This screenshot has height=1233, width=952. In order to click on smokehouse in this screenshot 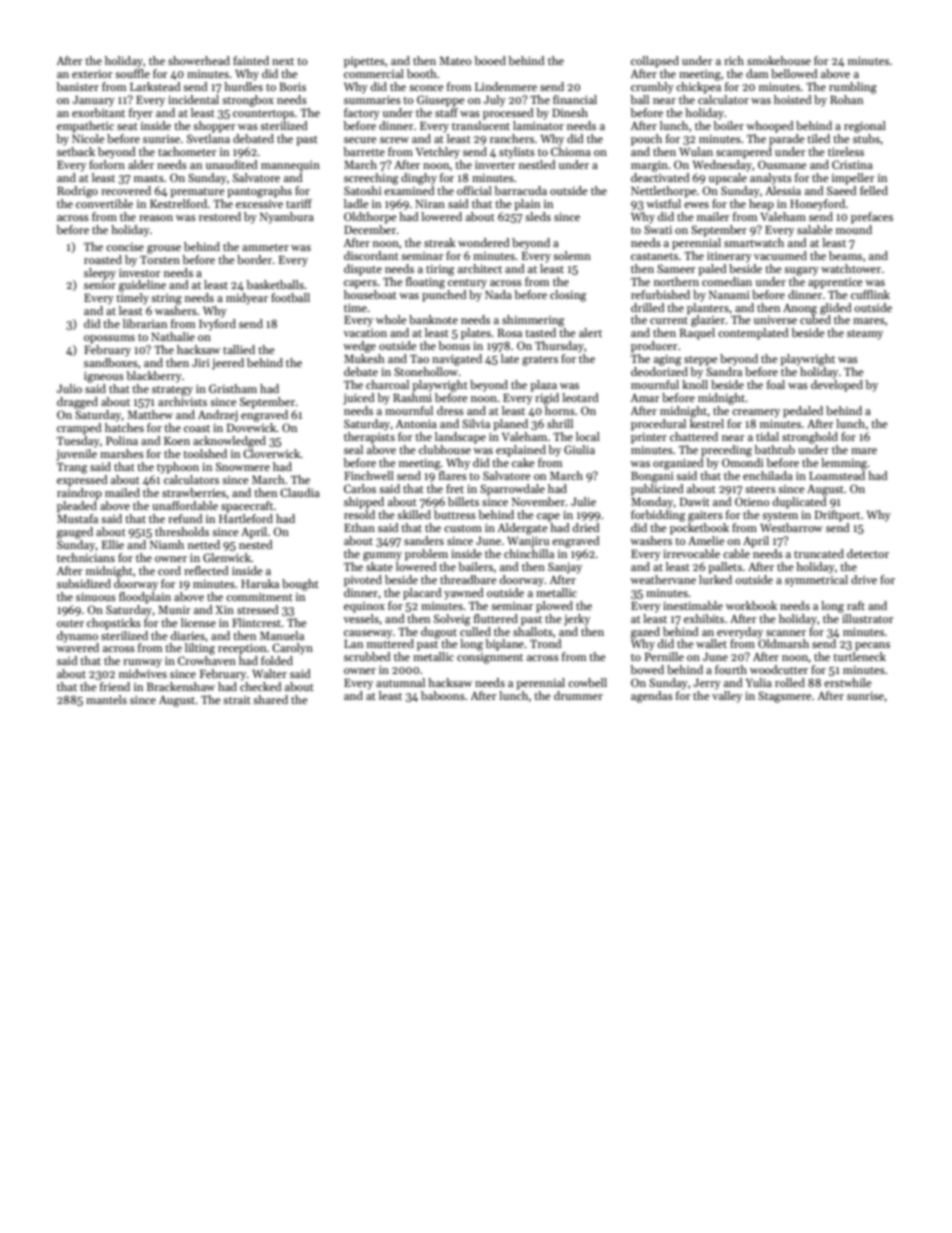, I will do `click(779, 60)`.
